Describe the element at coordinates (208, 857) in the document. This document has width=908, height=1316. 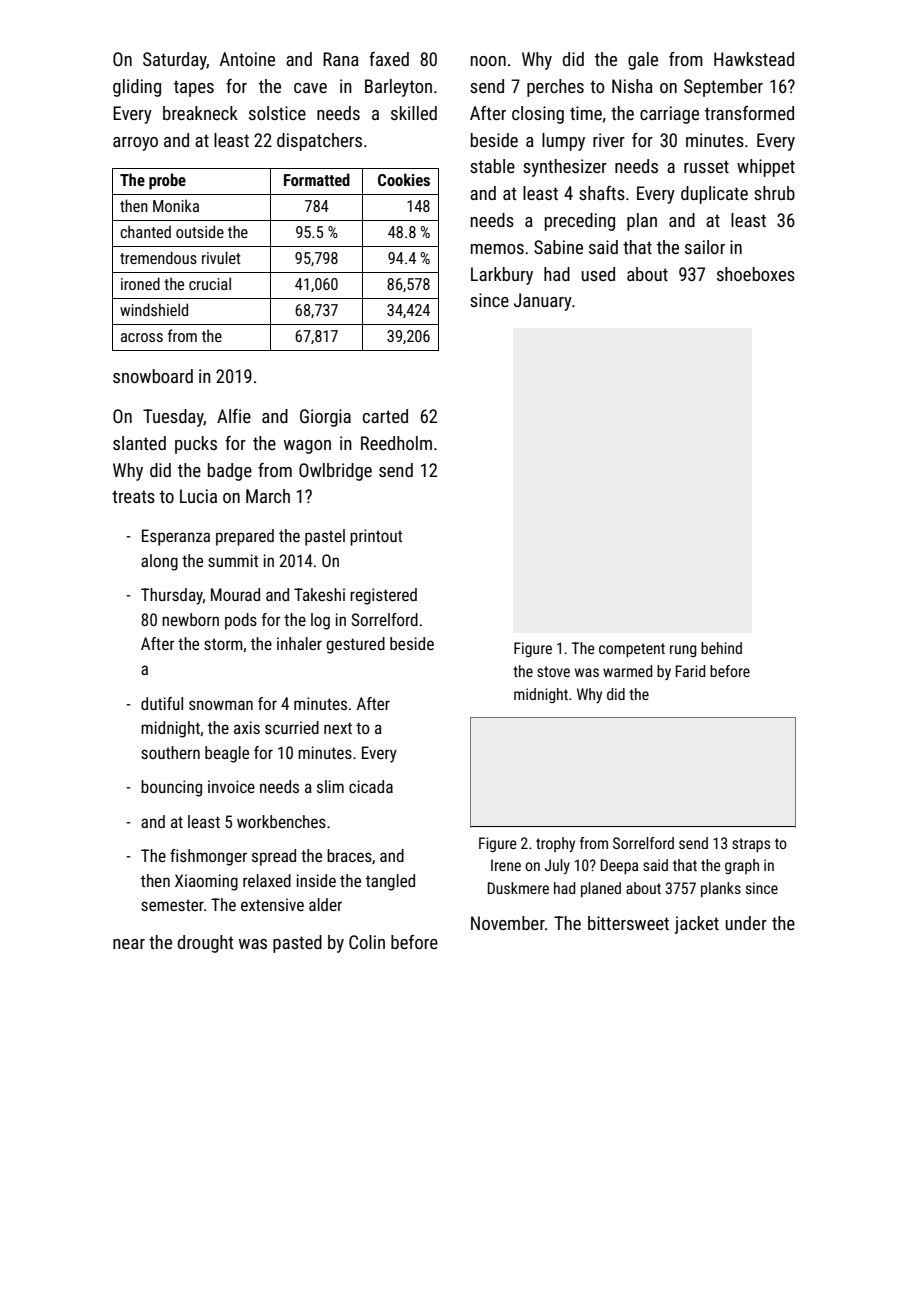
I see `fishmonger` at that location.
